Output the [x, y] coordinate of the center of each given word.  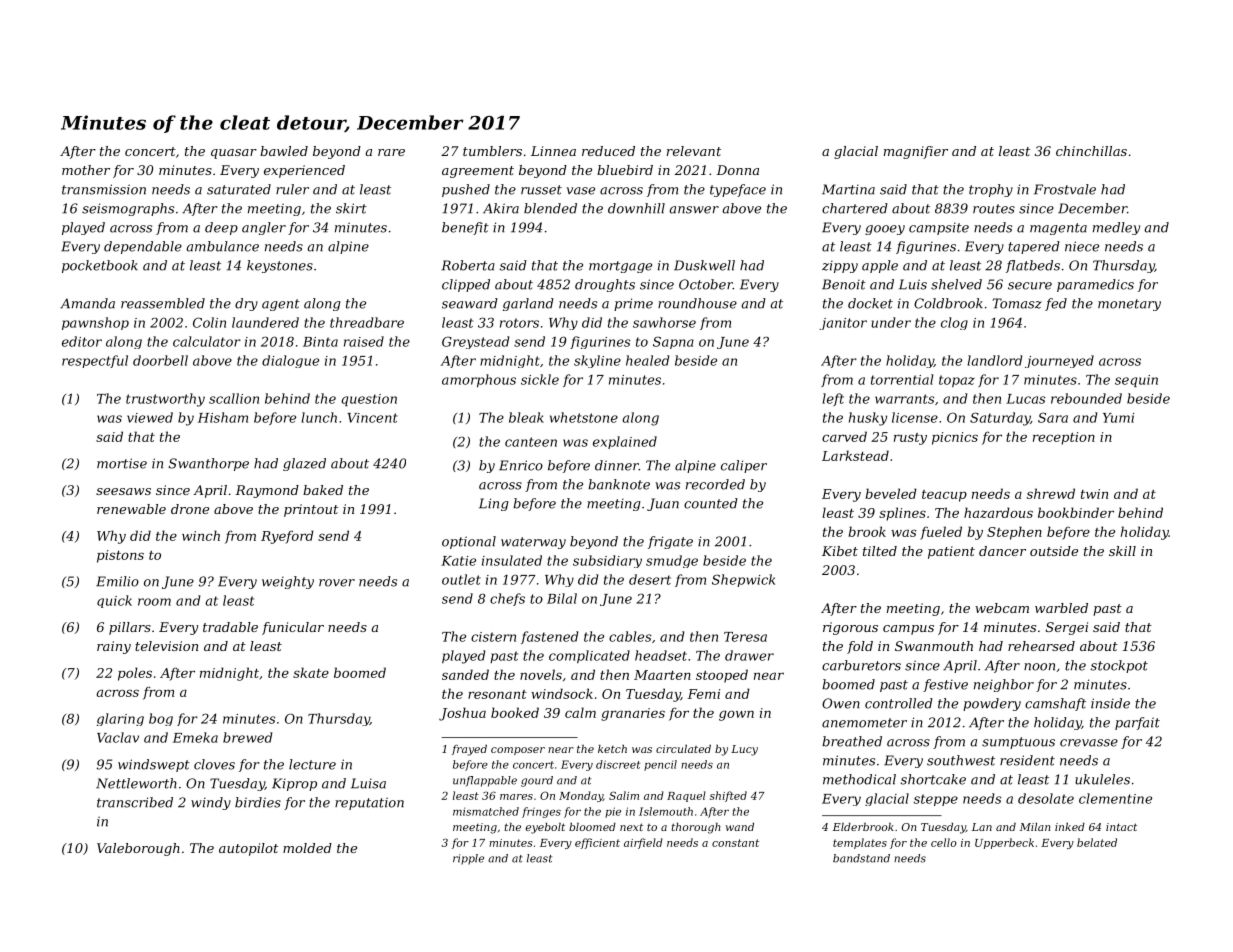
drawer [749, 655]
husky [868, 419]
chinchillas [1091, 151]
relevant [694, 151]
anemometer [864, 723]
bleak [526, 417]
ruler [292, 189]
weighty [288, 582]
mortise [122, 463]
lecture [312, 764]
